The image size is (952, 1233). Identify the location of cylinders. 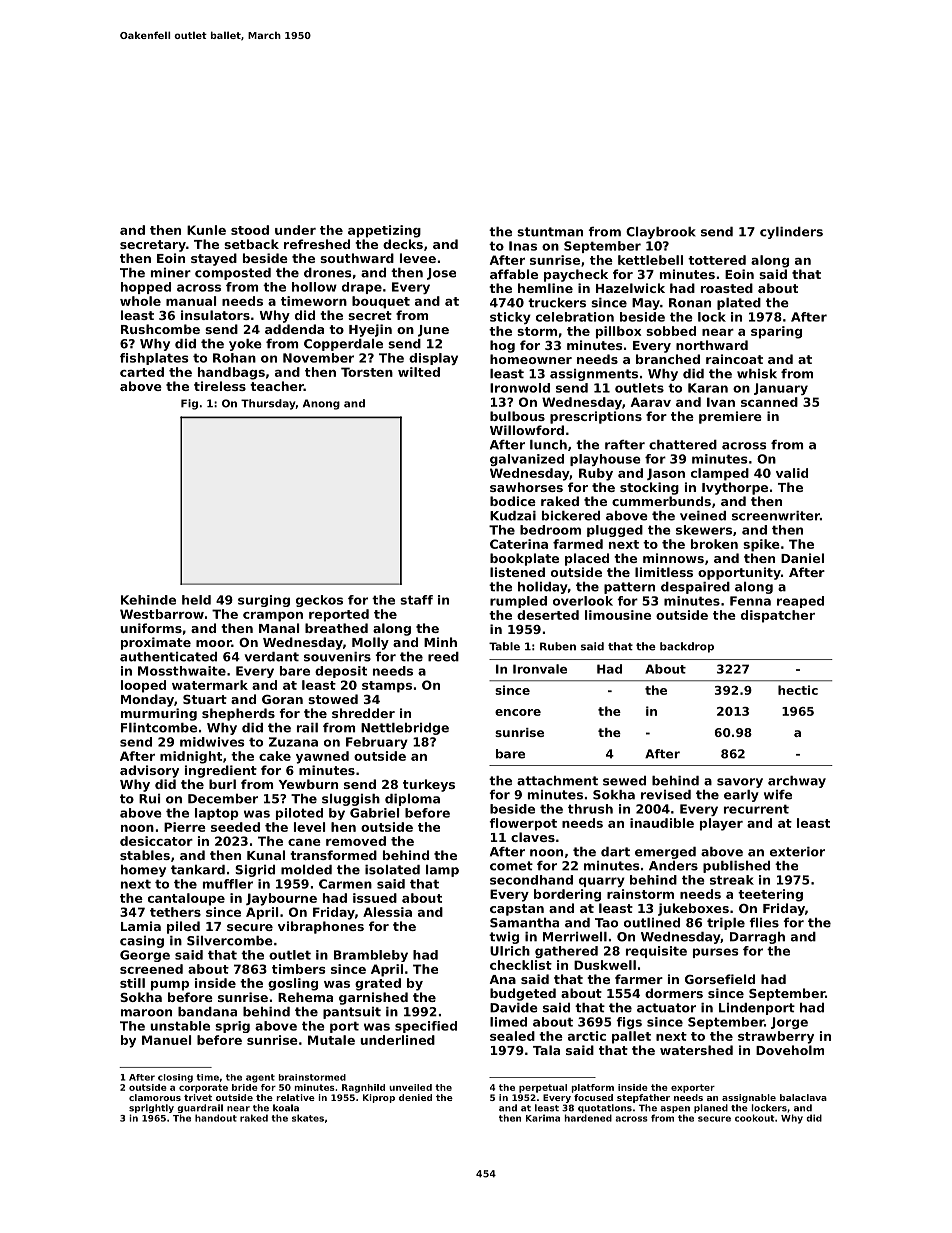
(791, 233).
